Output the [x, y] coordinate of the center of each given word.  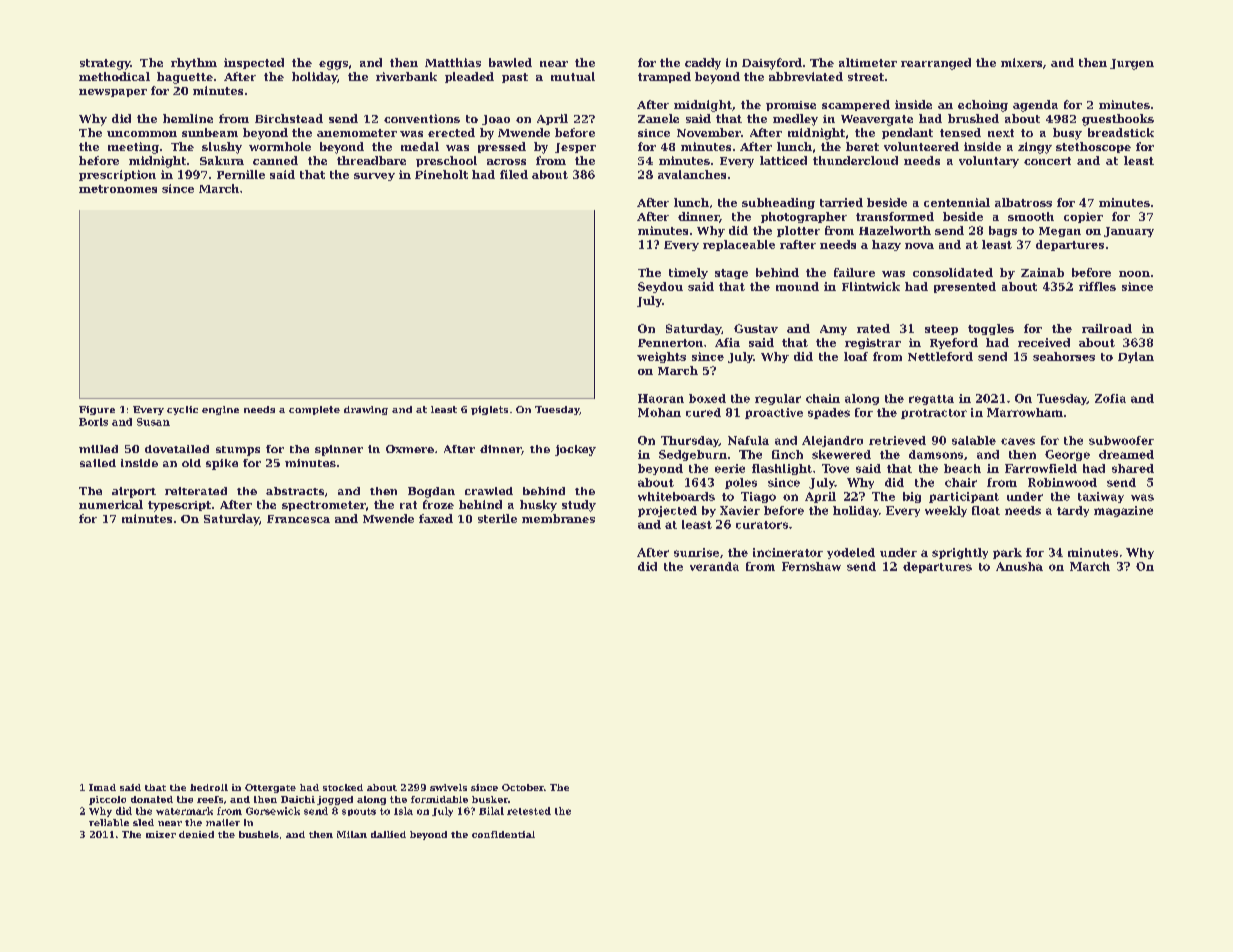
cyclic [182, 410]
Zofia [1110, 398]
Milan [352, 834]
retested [529, 811]
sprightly [960, 553]
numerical [111, 504]
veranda [714, 566]
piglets [489, 410]
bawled [510, 62]
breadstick [1121, 132]
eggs [333, 65]
